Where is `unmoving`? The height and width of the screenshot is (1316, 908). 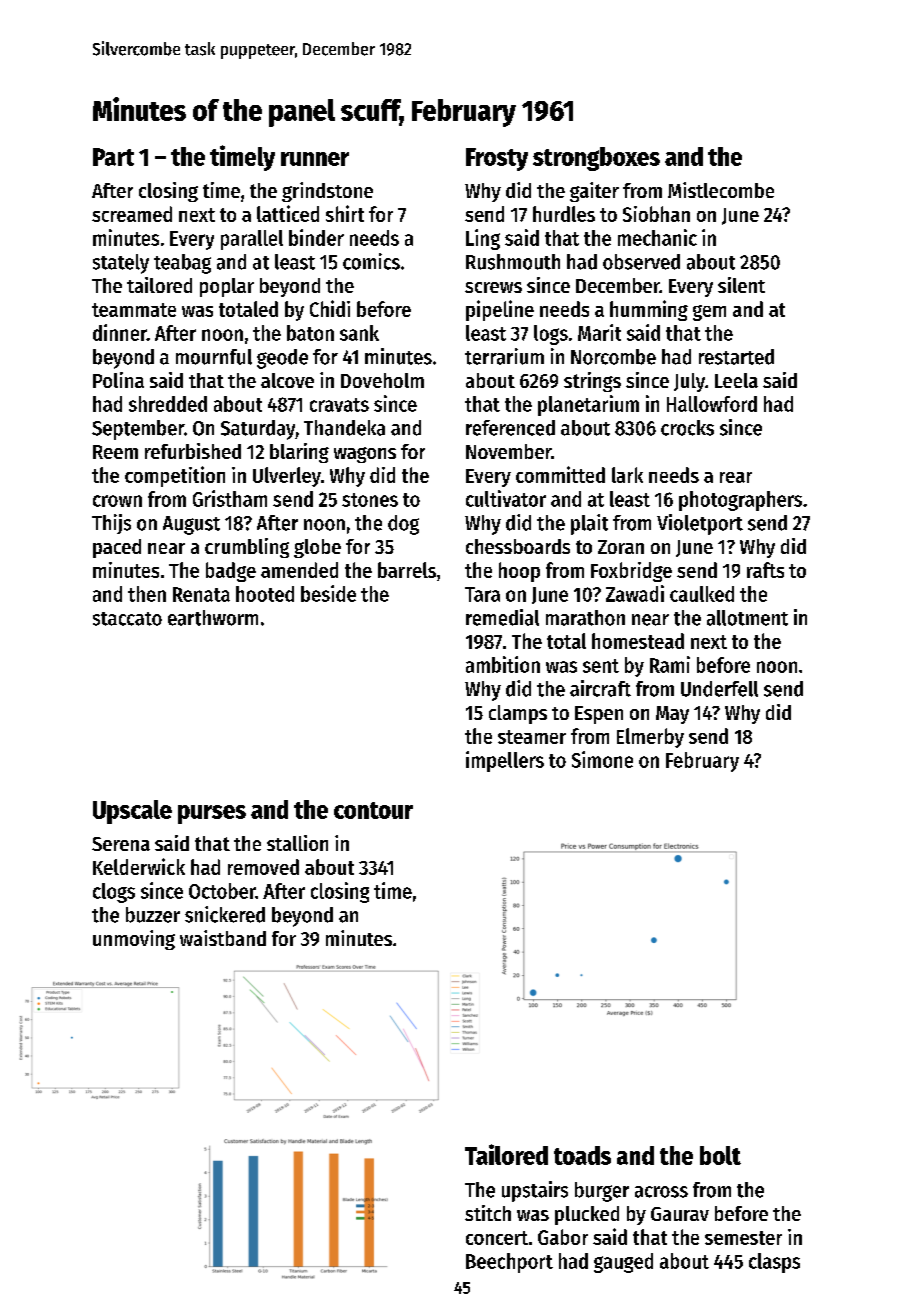
unmoving is located at coordinates (134, 940).
